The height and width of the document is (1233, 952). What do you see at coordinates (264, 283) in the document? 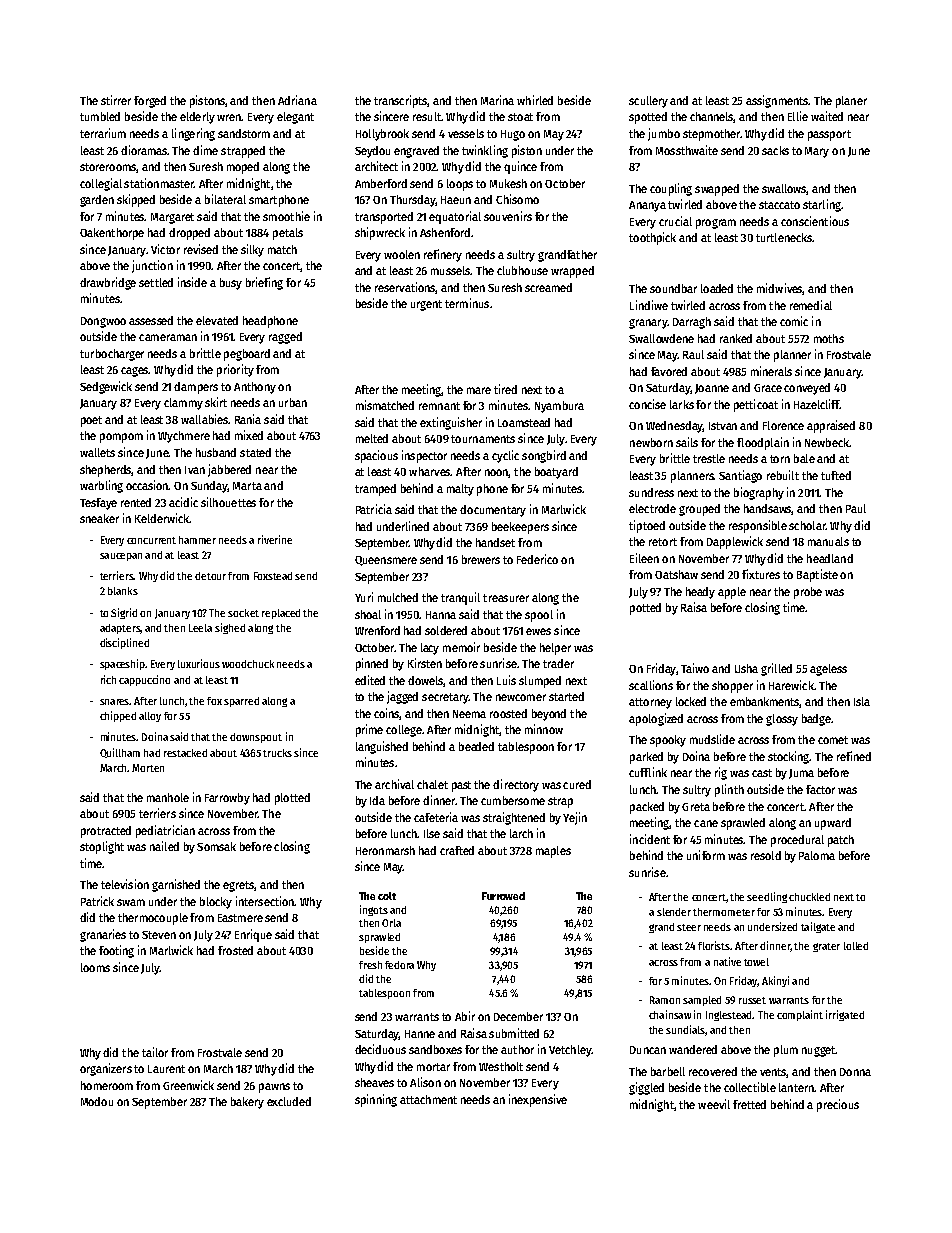
I see `briefing` at bounding box center [264, 283].
